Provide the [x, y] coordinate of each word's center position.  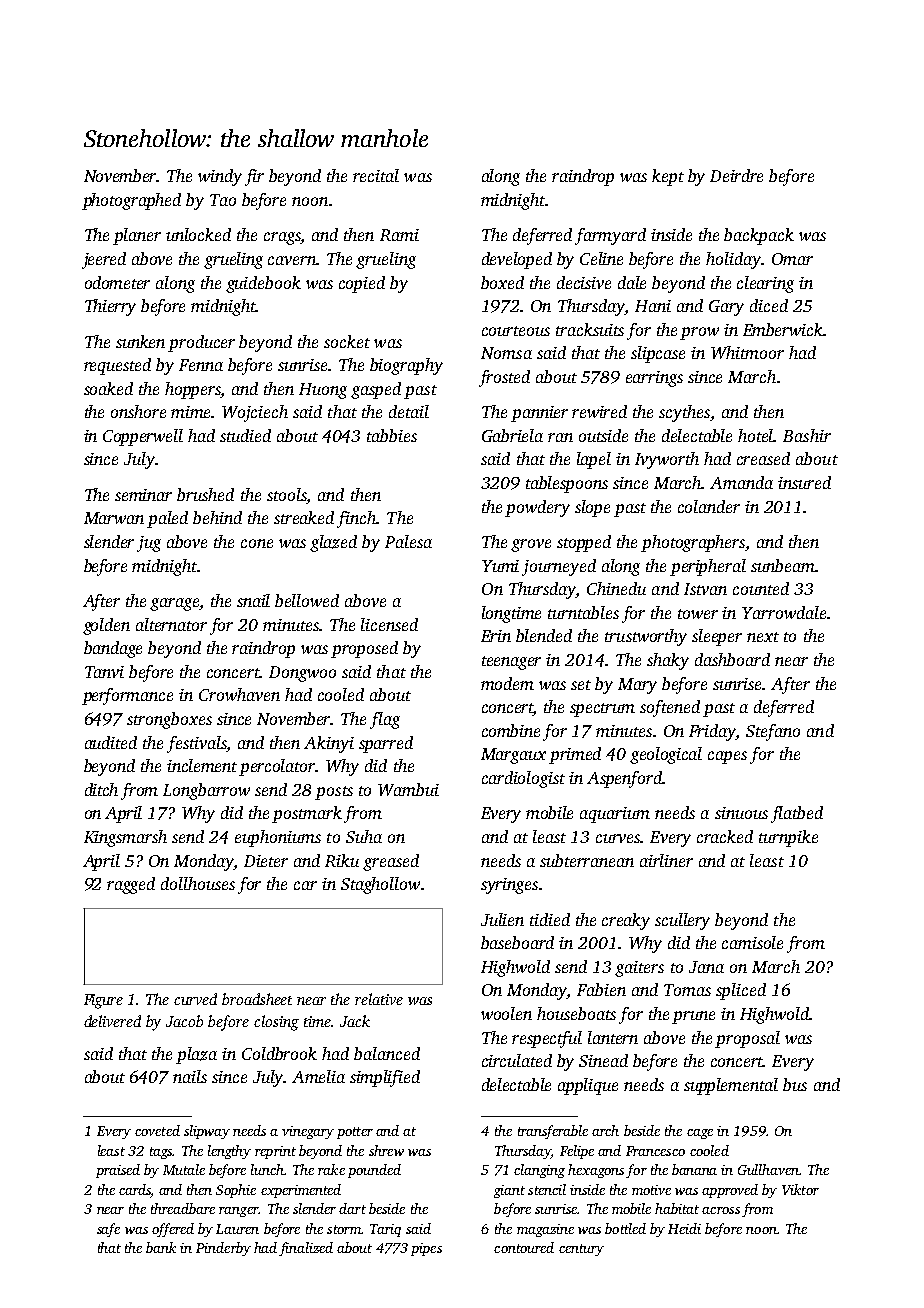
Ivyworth [667, 460]
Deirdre [736, 175]
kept [668, 177]
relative [379, 999]
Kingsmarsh [125, 838]
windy [220, 177]
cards [135, 1189]
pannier [539, 414]
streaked [304, 517]
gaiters [639, 969]
